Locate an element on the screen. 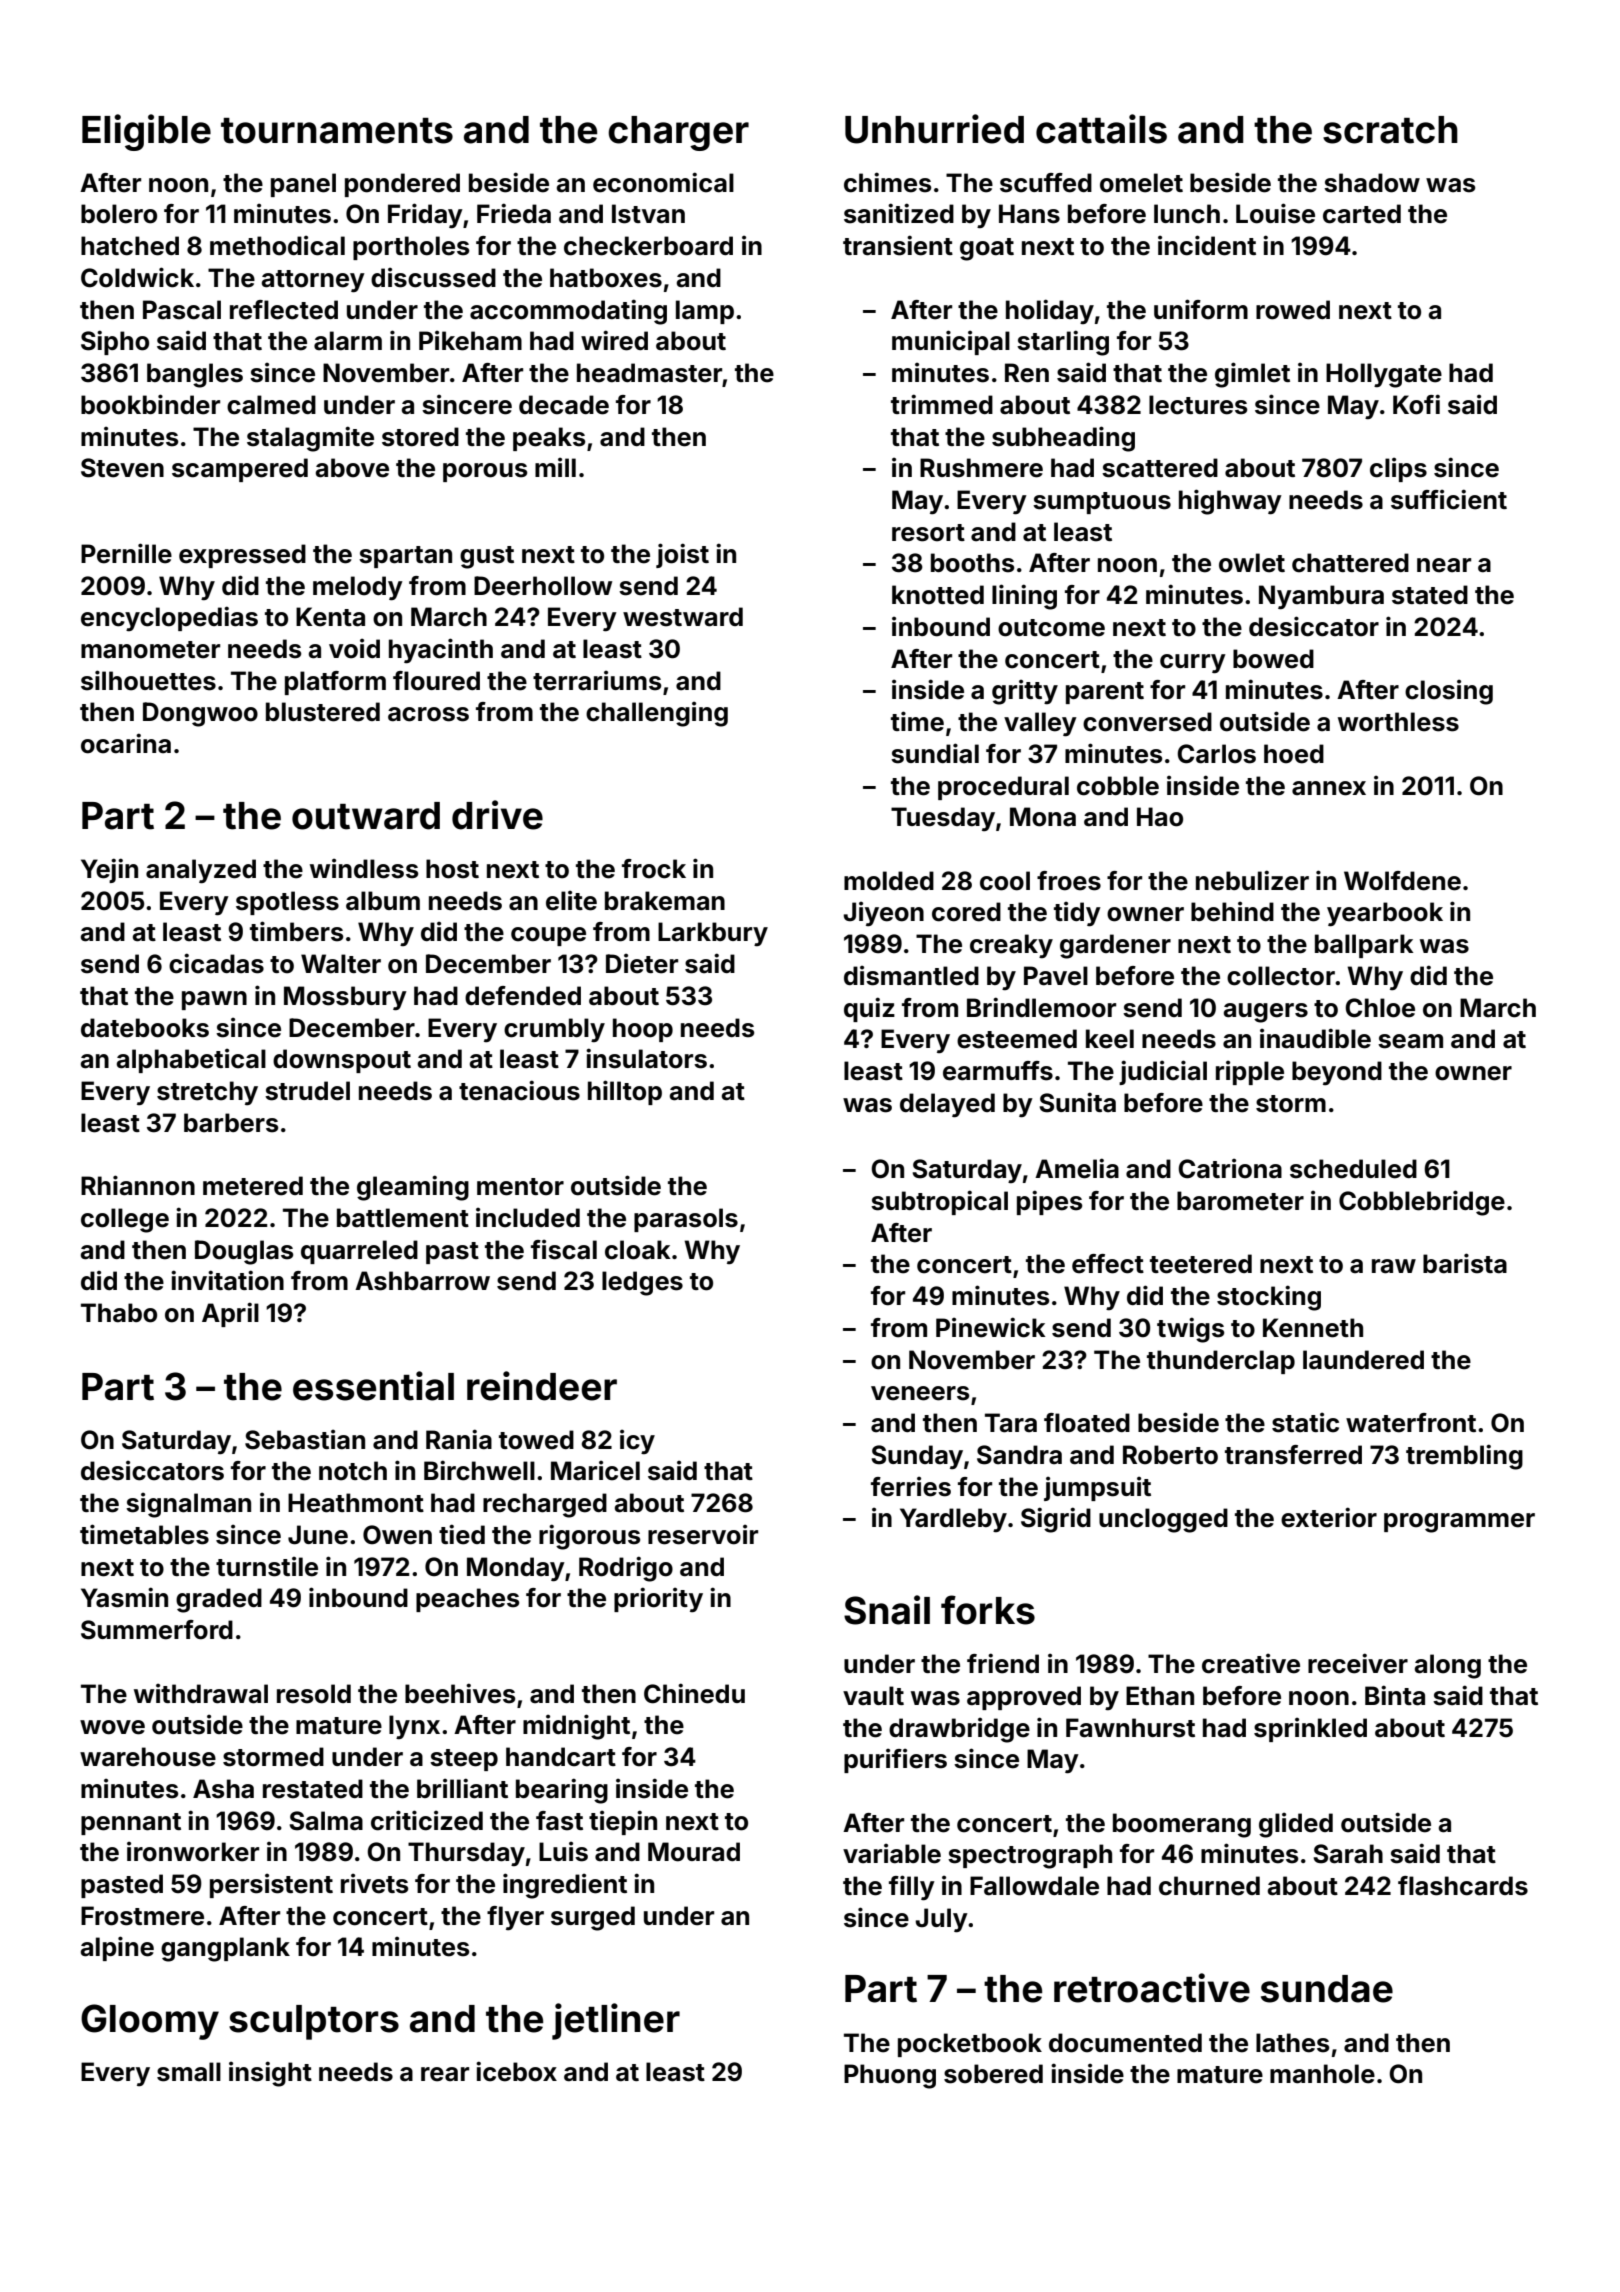 Image resolution: width=1620 pixels, height=2292 pixels. Phuong is located at coordinates (890, 2076).
